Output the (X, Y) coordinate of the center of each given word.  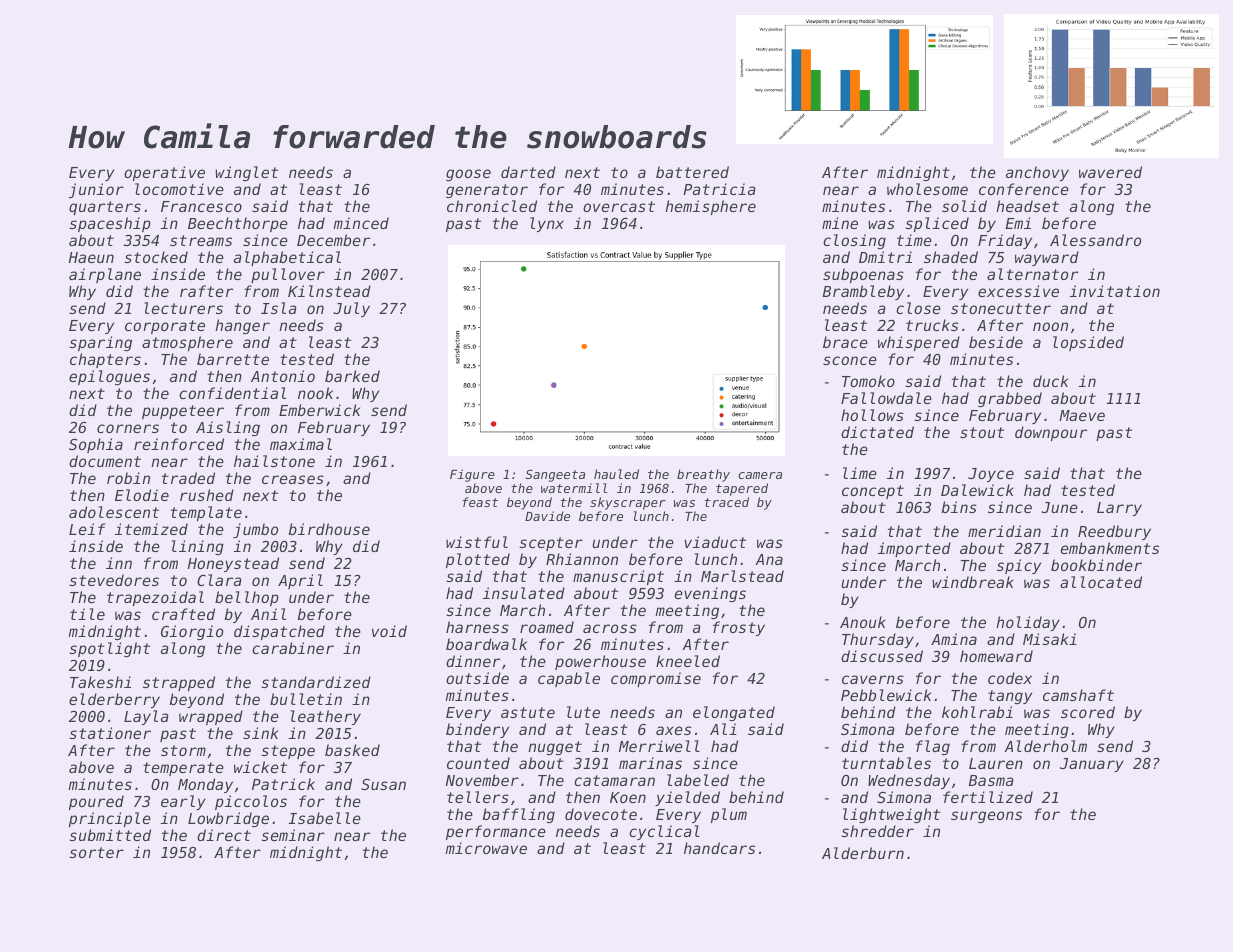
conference (1024, 189)
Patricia (719, 189)
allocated (1101, 582)
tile (87, 614)
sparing (100, 343)
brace (845, 342)
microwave (486, 848)
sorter (96, 852)
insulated (524, 593)
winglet (246, 173)
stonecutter (1001, 308)
